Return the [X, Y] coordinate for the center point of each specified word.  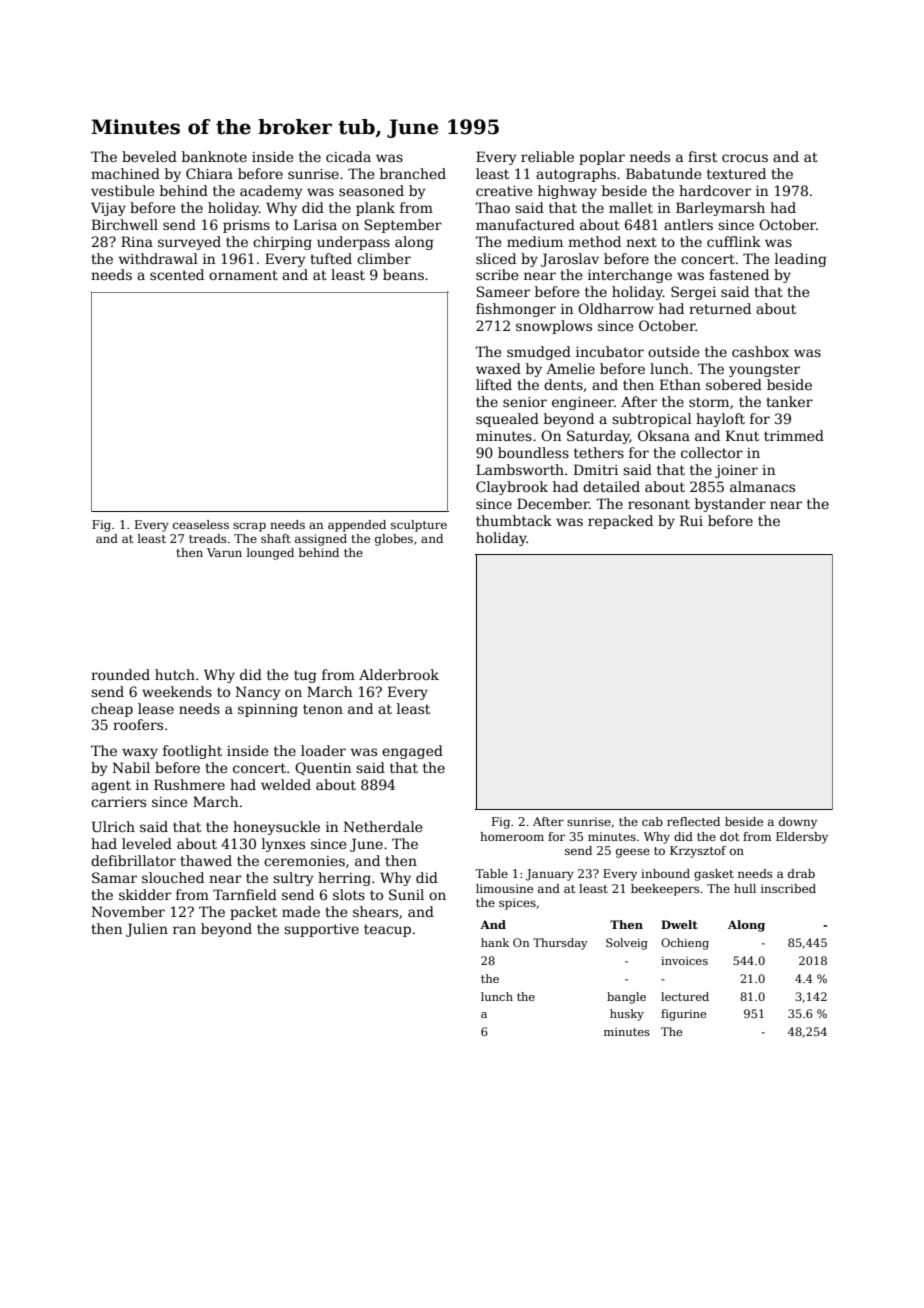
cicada [348, 156]
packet [253, 913]
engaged [412, 752]
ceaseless [201, 524]
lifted [494, 384]
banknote [214, 156]
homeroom [512, 836]
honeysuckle [276, 828]
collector [712, 452]
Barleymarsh [720, 209]
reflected [693, 821]
